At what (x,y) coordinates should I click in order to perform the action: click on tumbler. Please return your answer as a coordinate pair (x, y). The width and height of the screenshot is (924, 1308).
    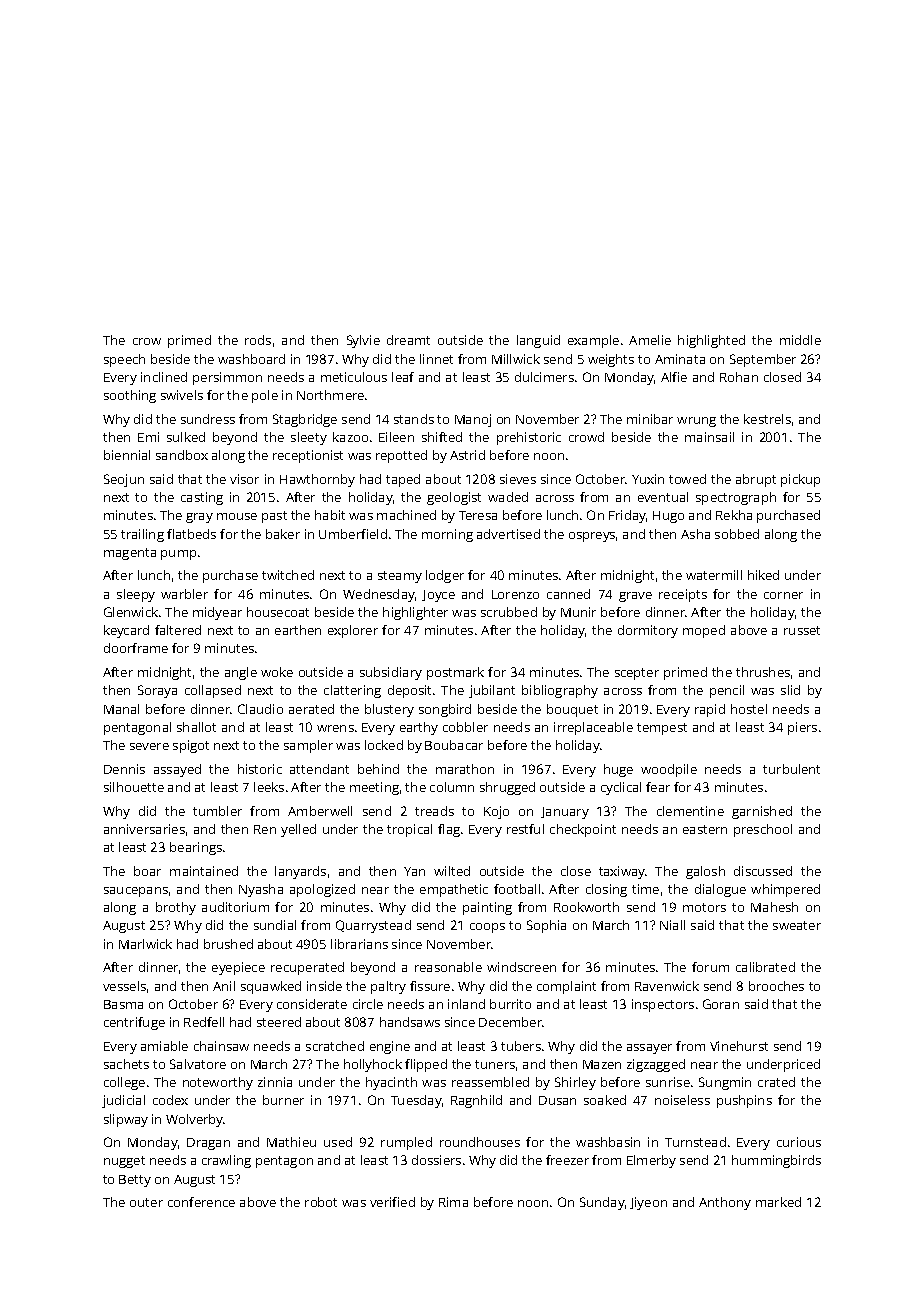
    Looking at the image, I should click on (217, 811).
